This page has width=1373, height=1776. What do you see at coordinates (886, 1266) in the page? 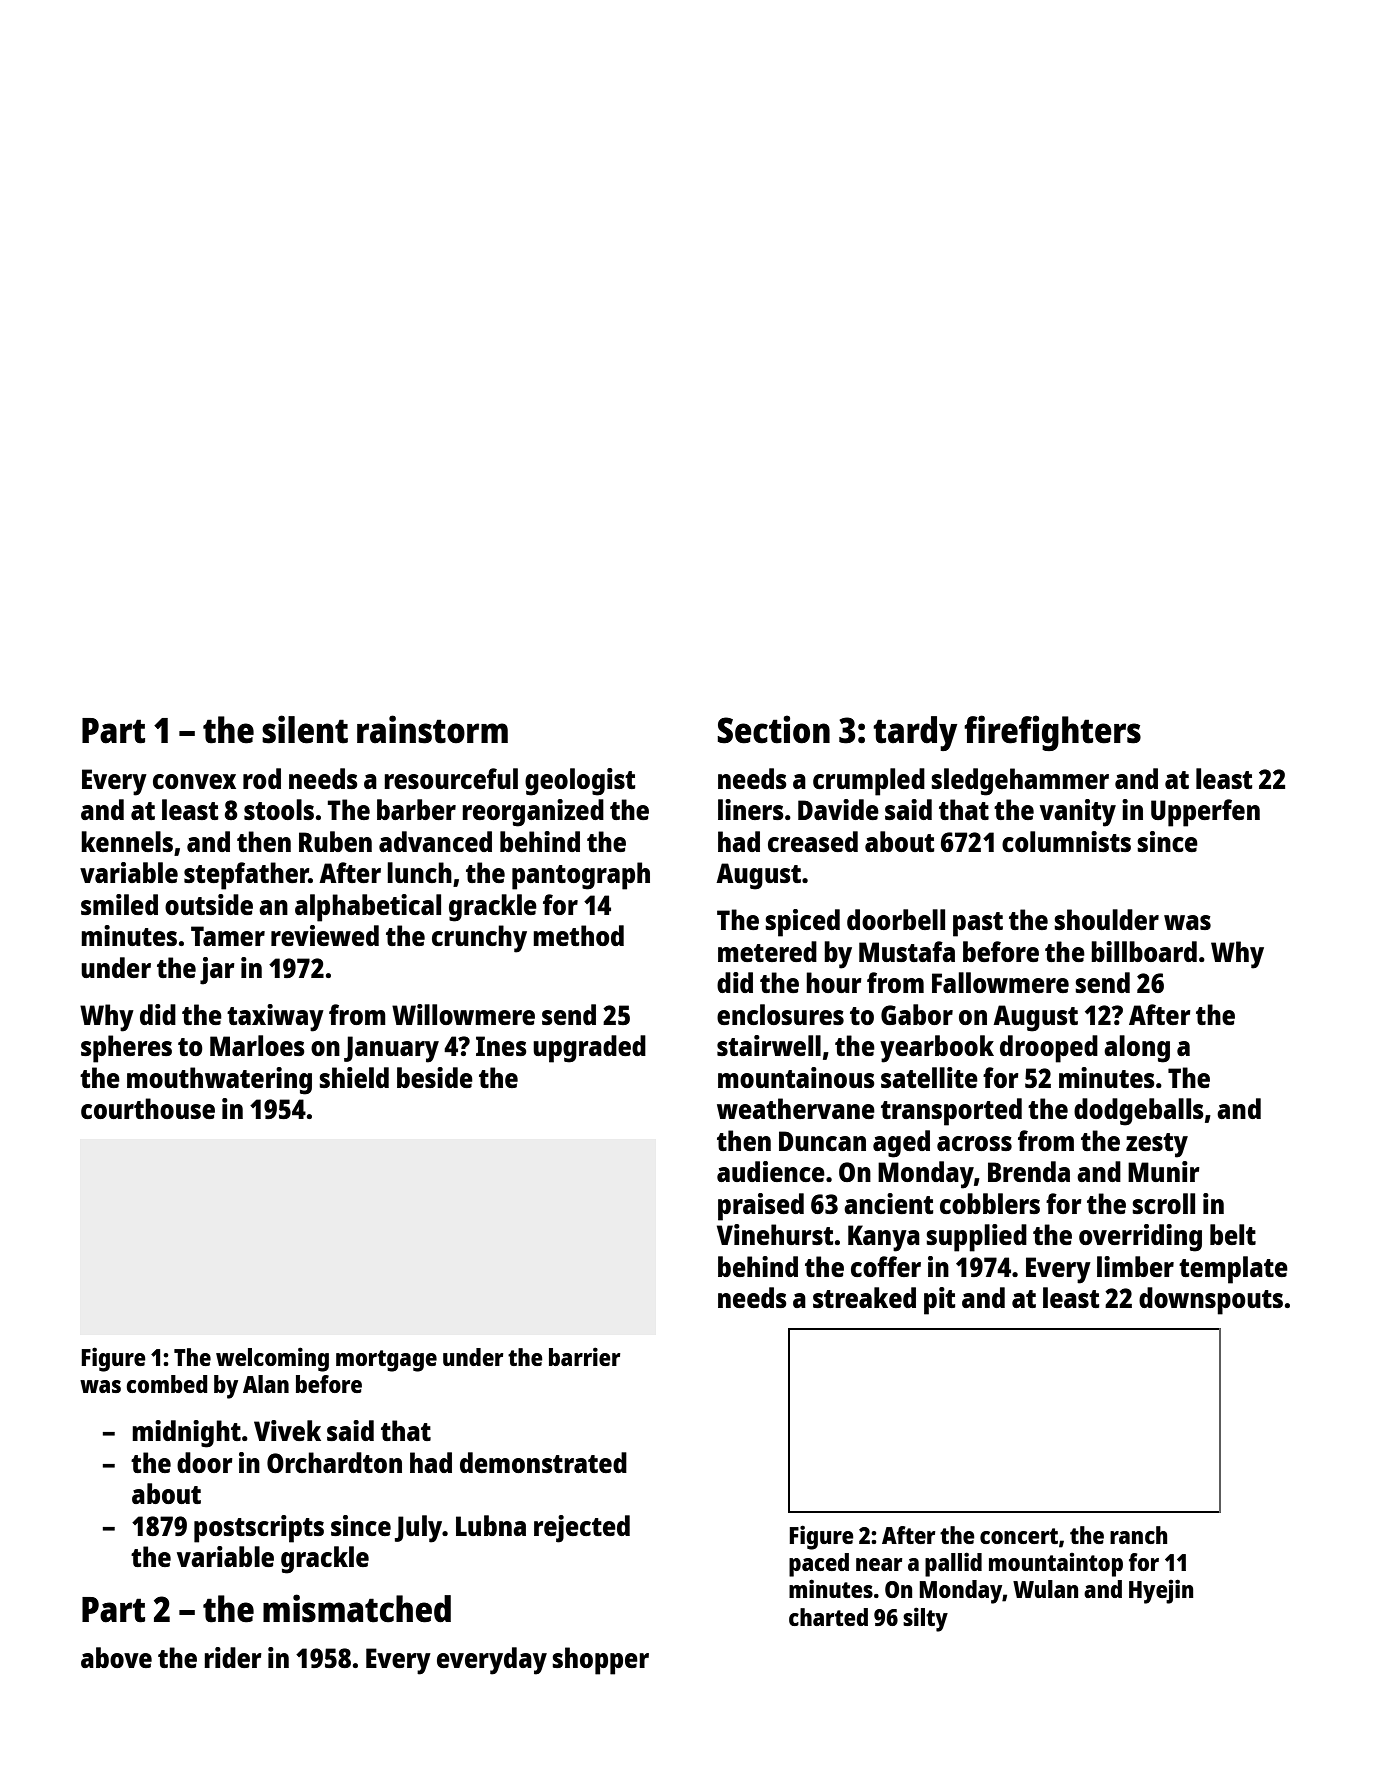
I see `coffer` at bounding box center [886, 1266].
